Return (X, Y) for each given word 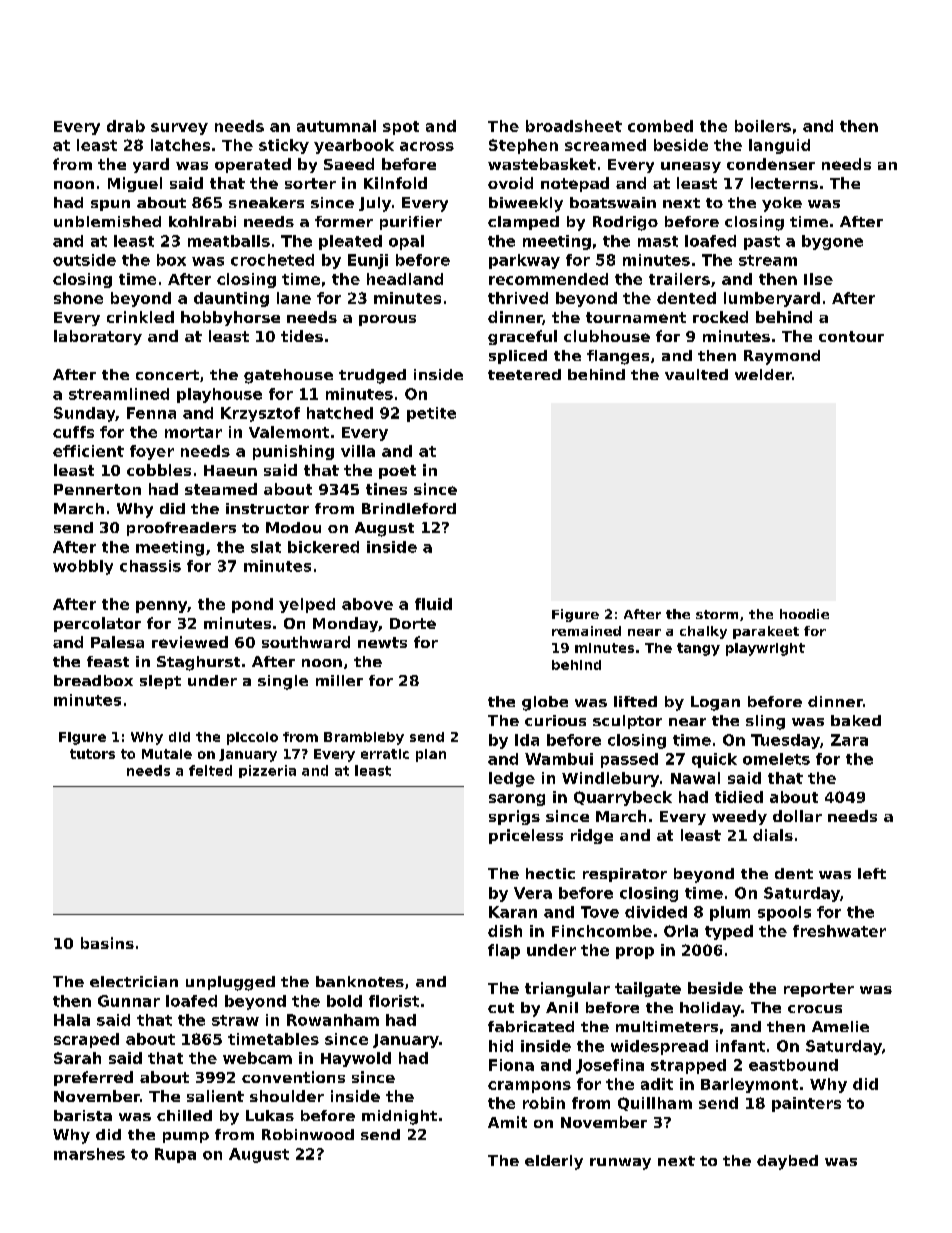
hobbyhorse (230, 318)
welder (763, 374)
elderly (554, 1162)
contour (851, 336)
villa (358, 451)
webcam (257, 1058)
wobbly (83, 567)
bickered (323, 547)
